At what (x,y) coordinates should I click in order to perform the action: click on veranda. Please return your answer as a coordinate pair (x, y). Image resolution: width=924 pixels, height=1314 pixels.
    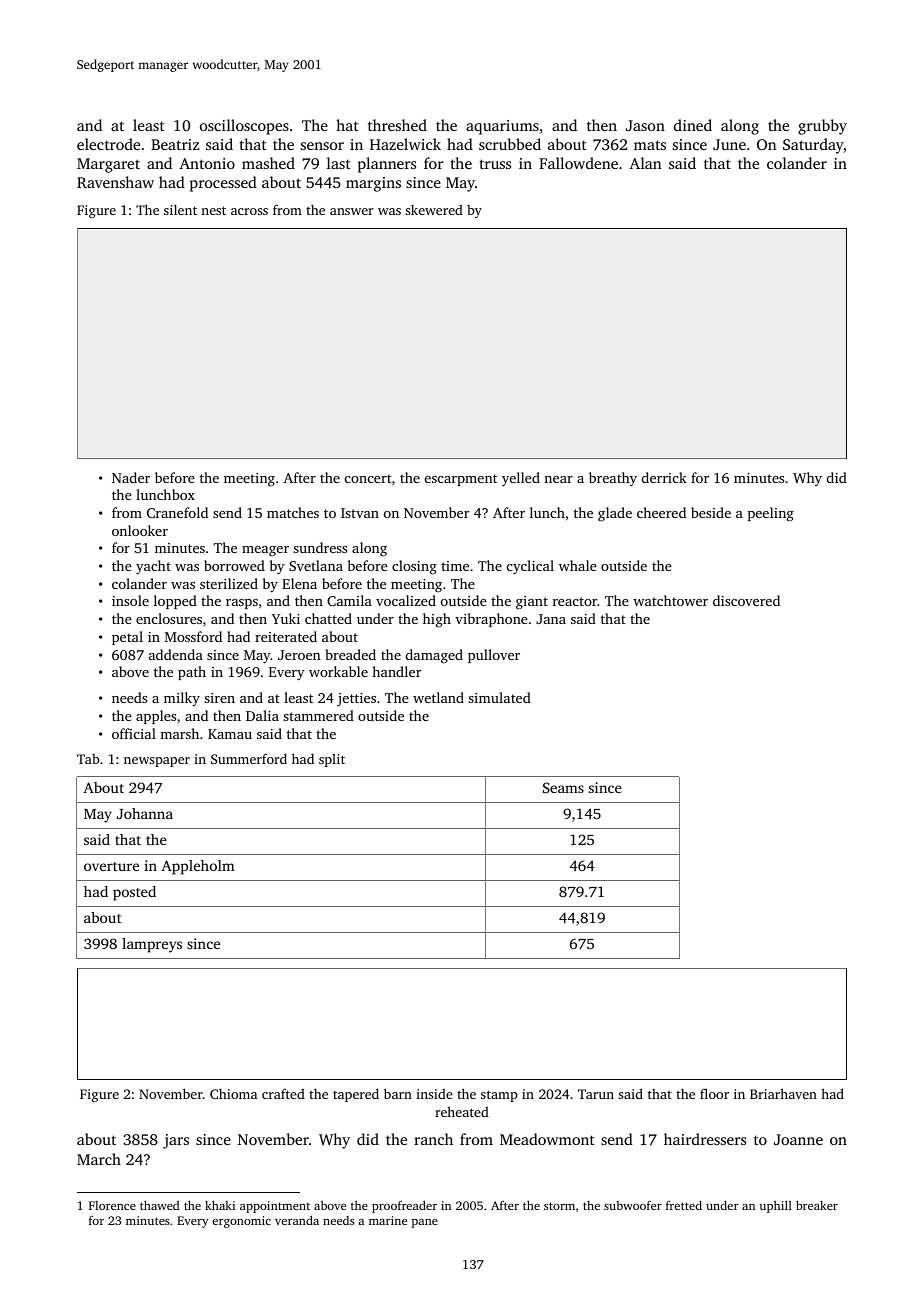
    Looking at the image, I should click on (297, 1220).
